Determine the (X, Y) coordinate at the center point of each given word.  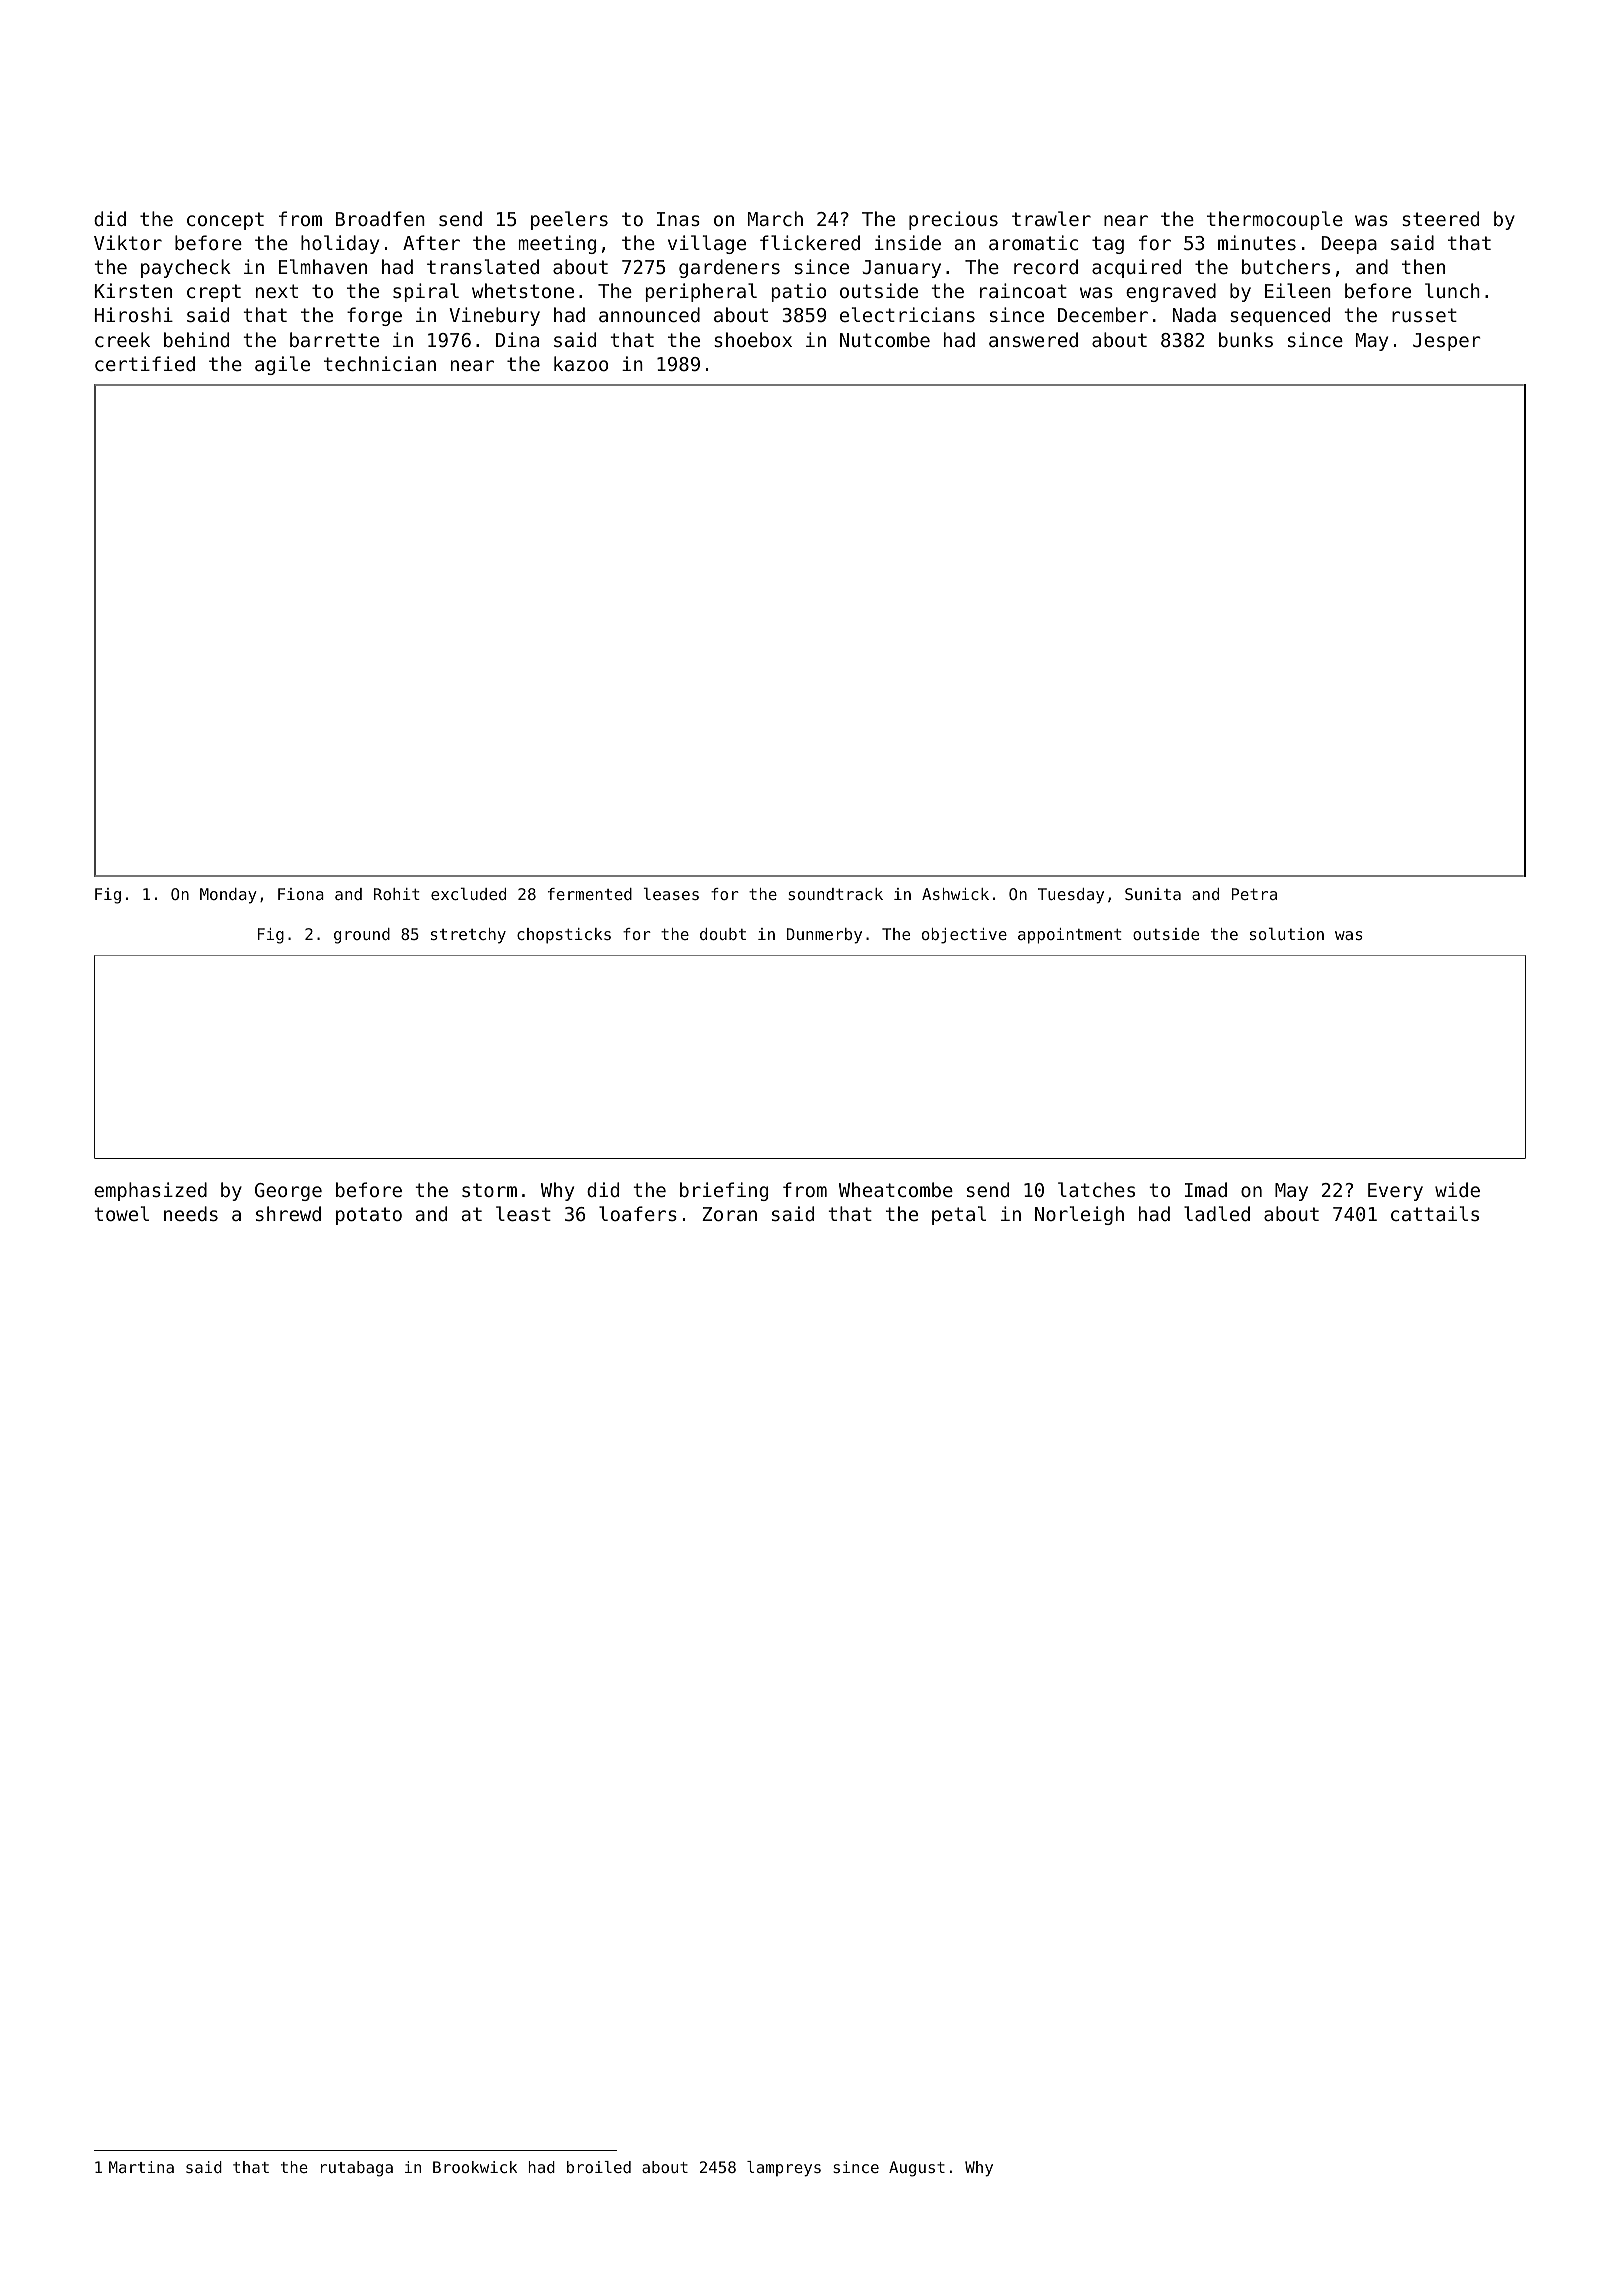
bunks (1246, 339)
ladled (1217, 1213)
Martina (141, 2167)
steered (1440, 218)
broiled (599, 2167)
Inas (678, 219)
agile (282, 365)
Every (1395, 1192)
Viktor (128, 242)
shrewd (288, 1213)
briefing (724, 1191)
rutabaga (357, 2169)
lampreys (784, 2169)
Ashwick (955, 894)
